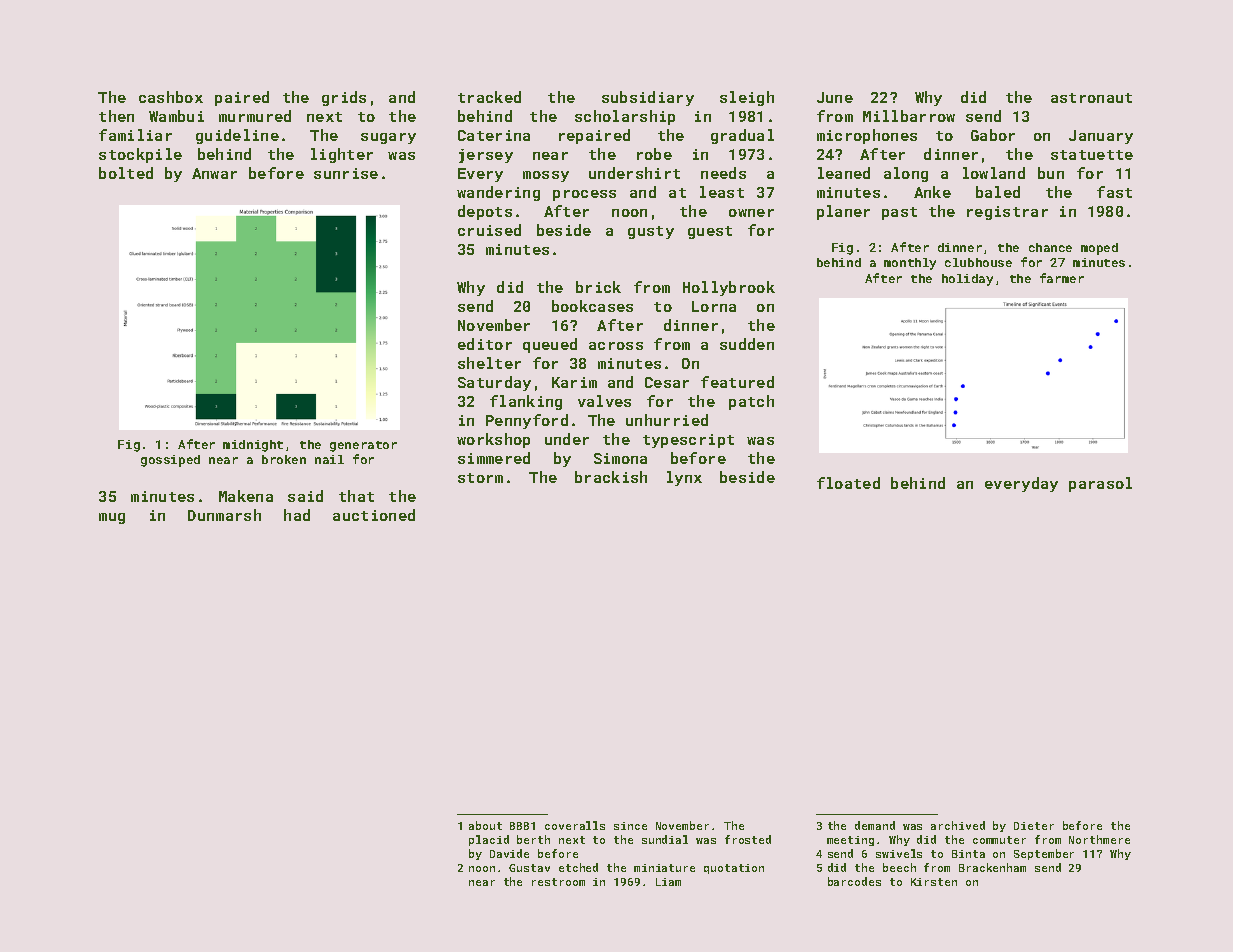 Image resolution: width=1233 pixels, height=952 pixels. I want to click on gossiped, so click(170, 461).
